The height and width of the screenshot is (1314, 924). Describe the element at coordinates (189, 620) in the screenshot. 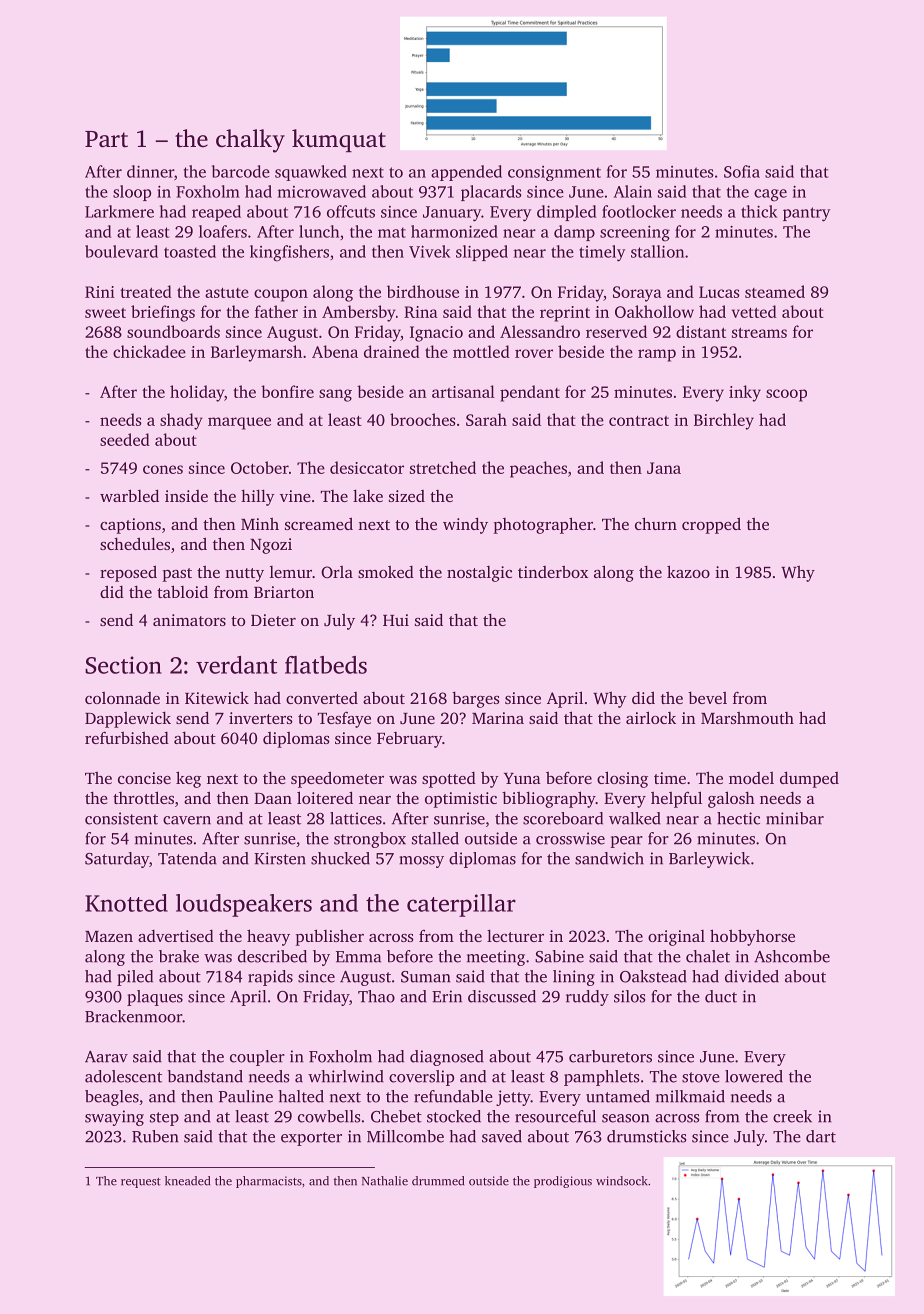

I see `animators` at that location.
